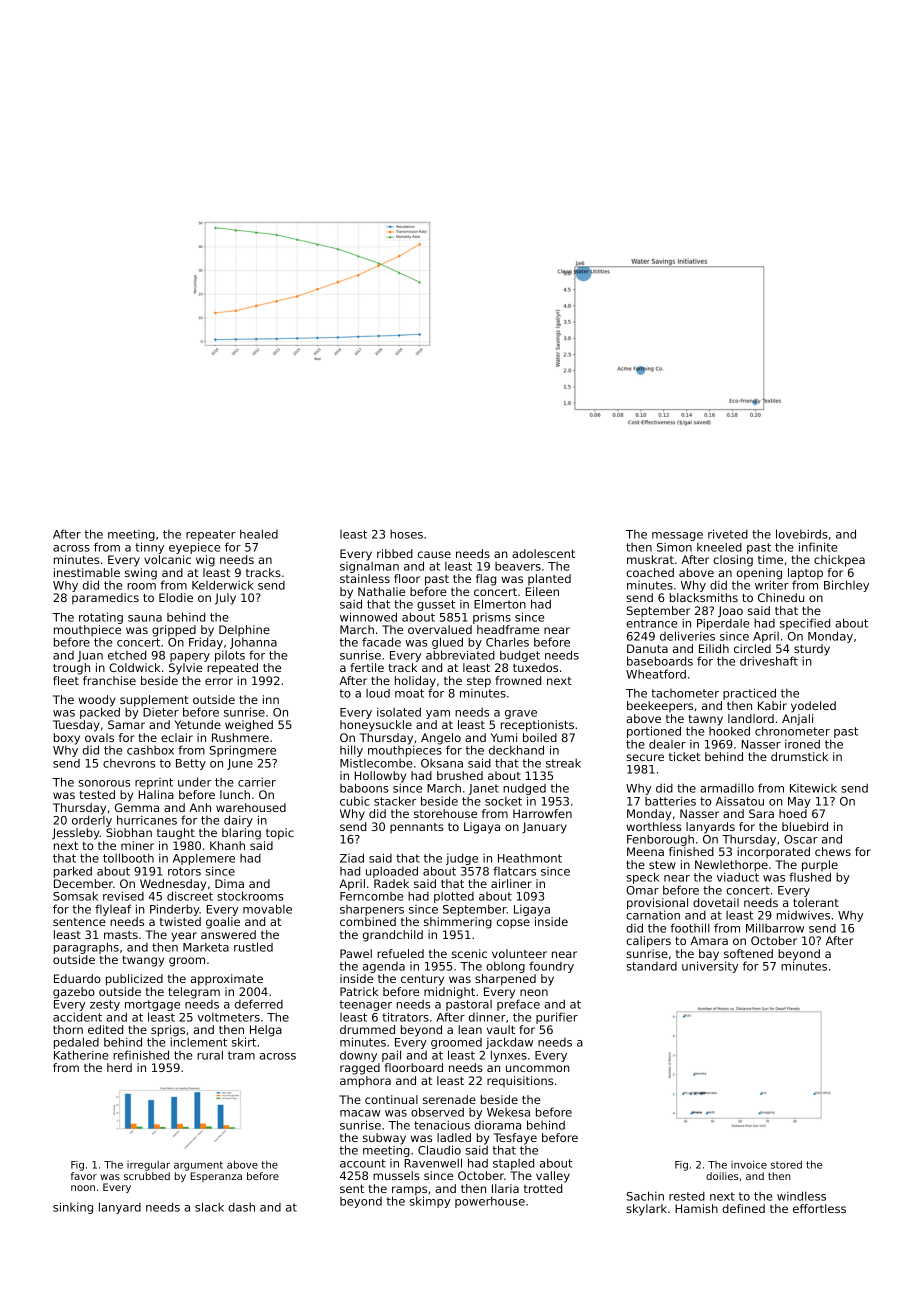  What do you see at coordinates (71, 669) in the screenshot?
I see `trough` at bounding box center [71, 669].
